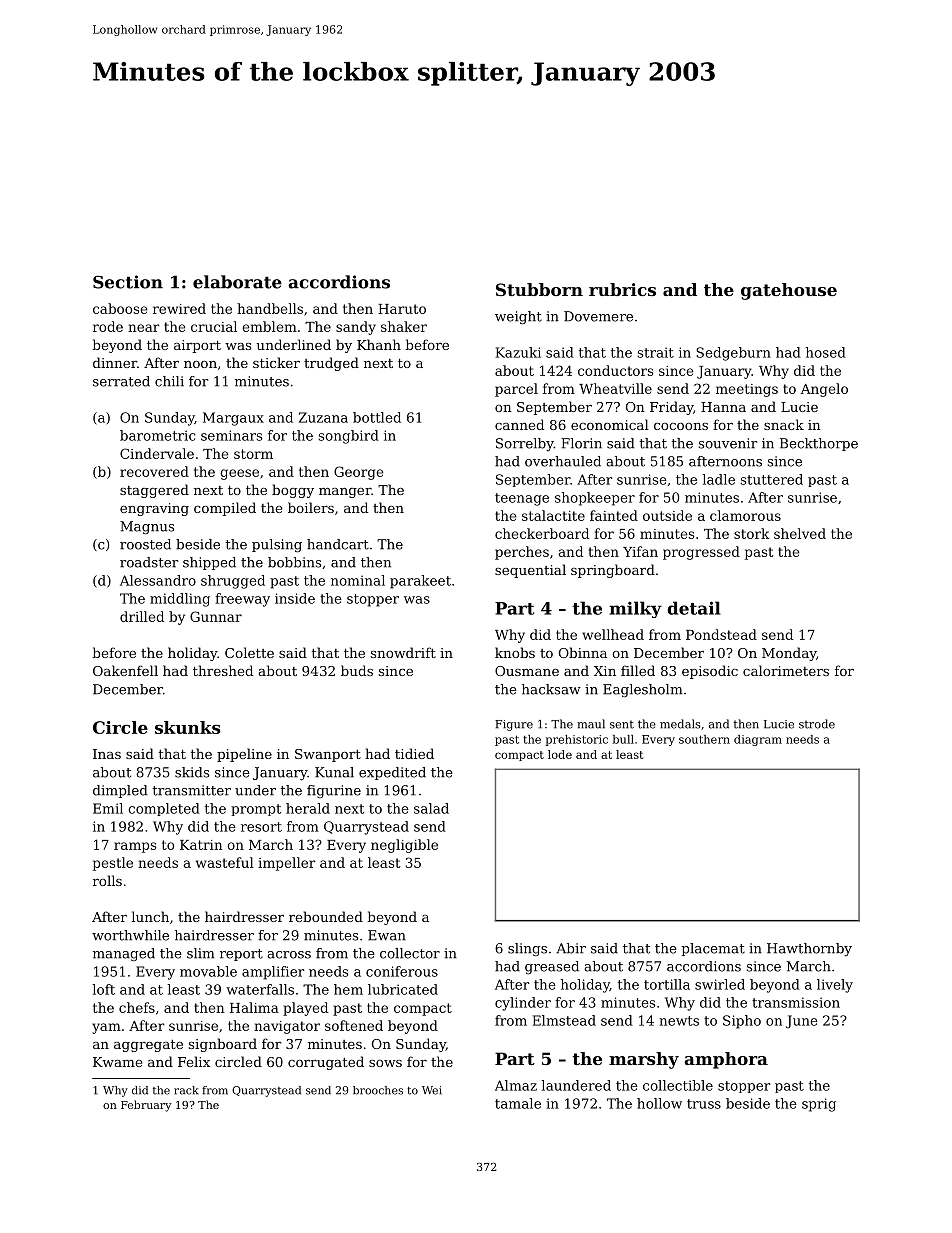  Describe the element at coordinates (191, 790) in the page. I see `transmitter` at that location.
